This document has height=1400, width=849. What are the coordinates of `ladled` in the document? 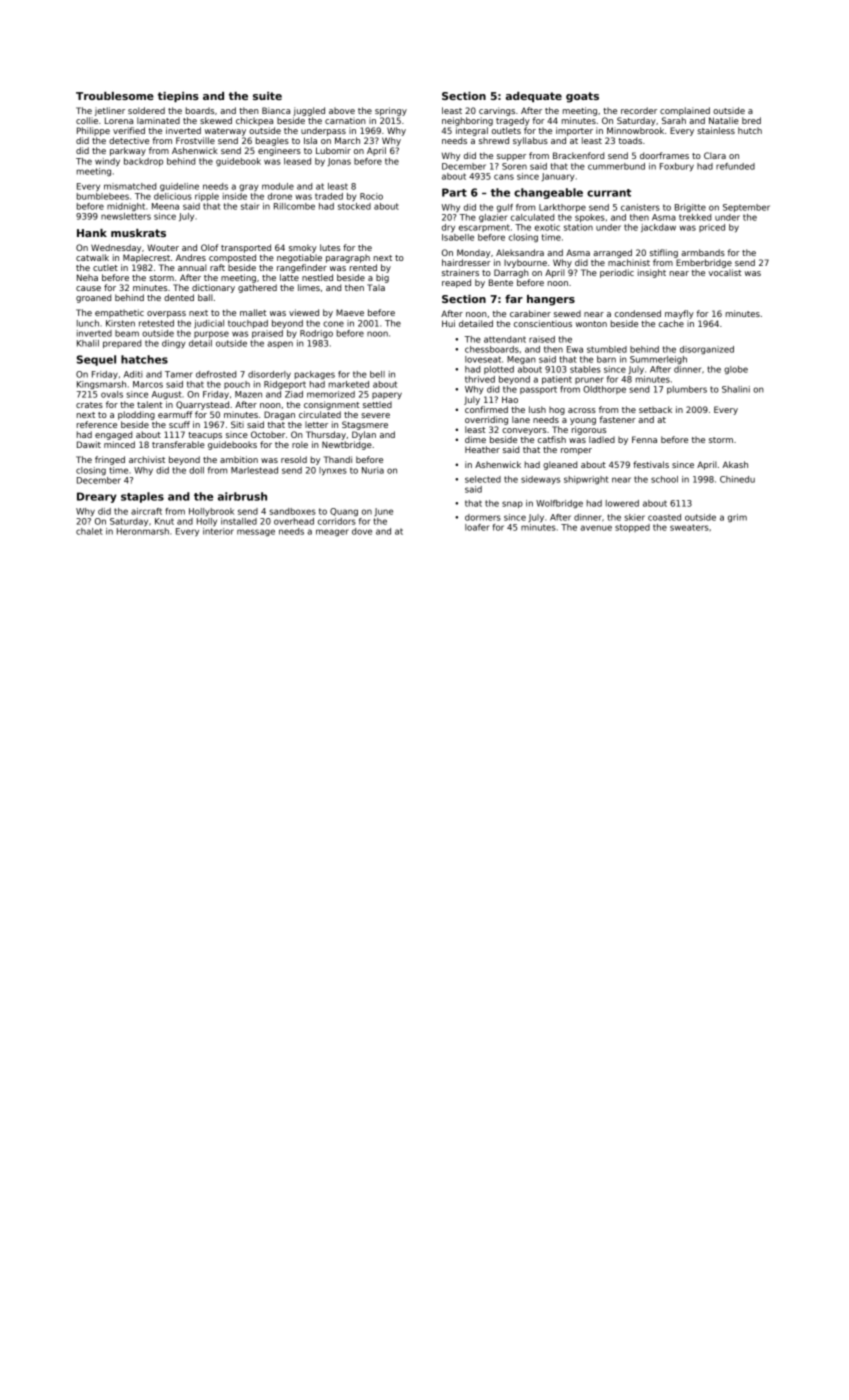 It's located at (602, 439).
